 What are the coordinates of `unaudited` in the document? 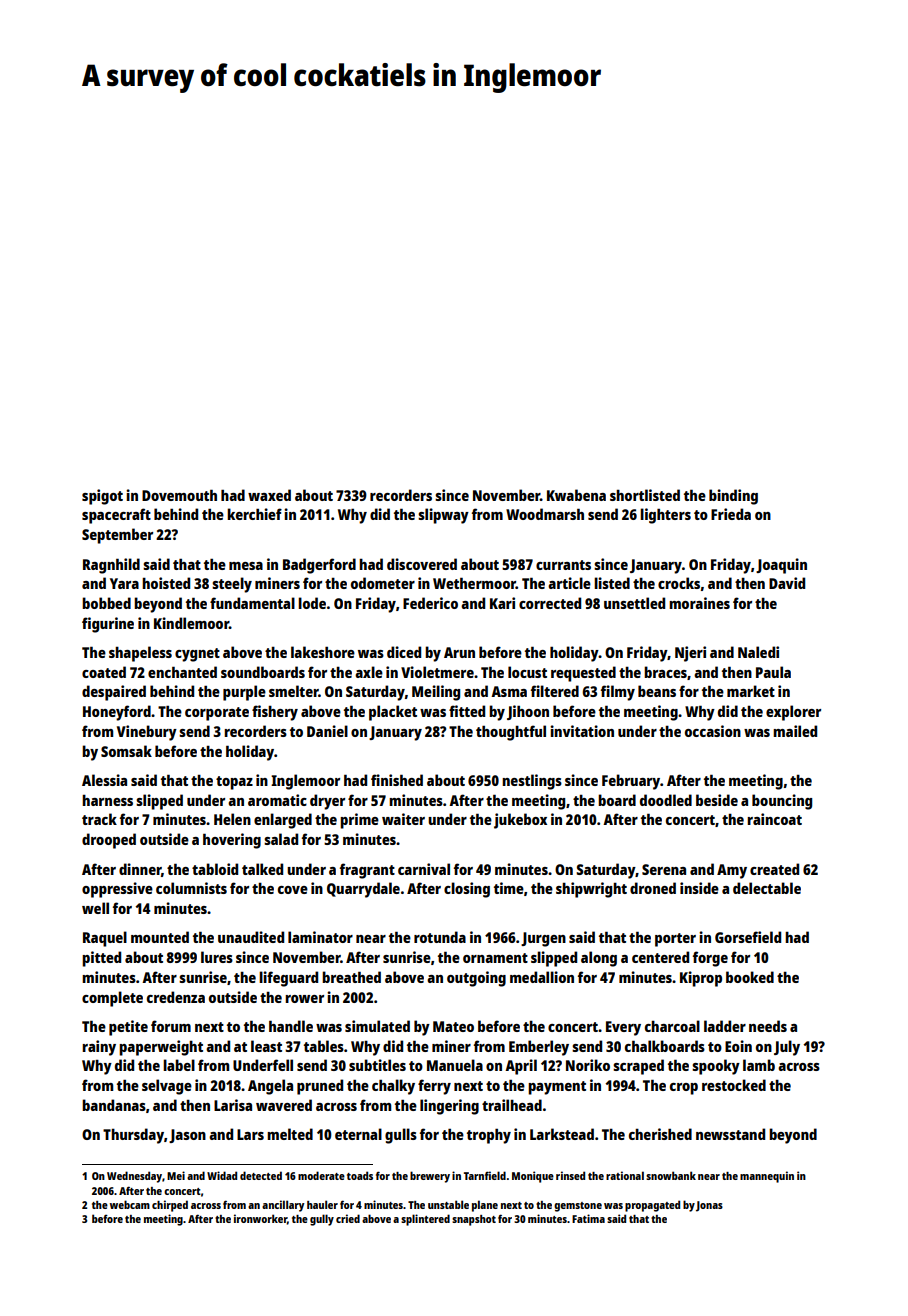 It's located at (251, 937).
